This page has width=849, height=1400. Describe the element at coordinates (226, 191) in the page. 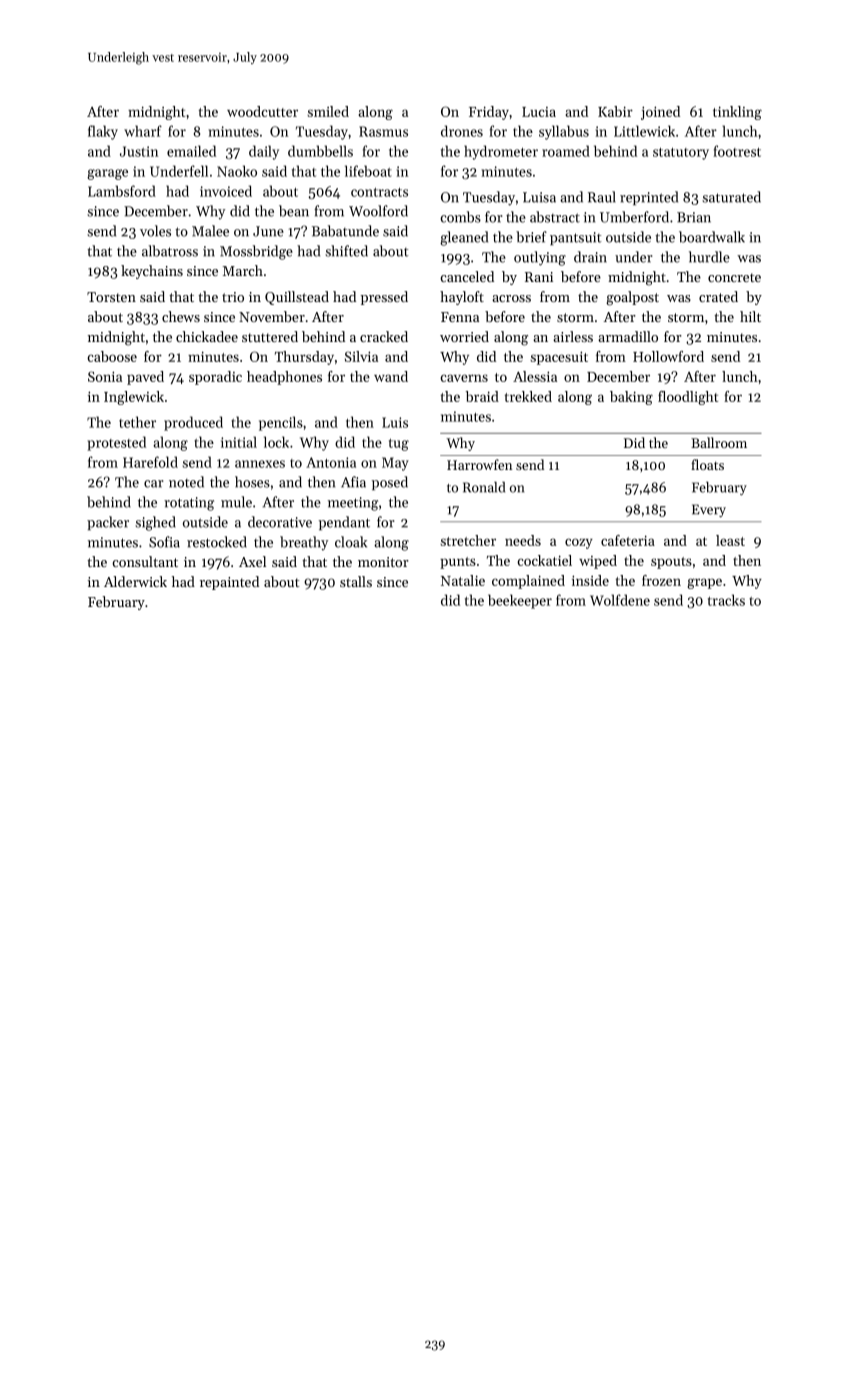

I see `invoiced` at that location.
